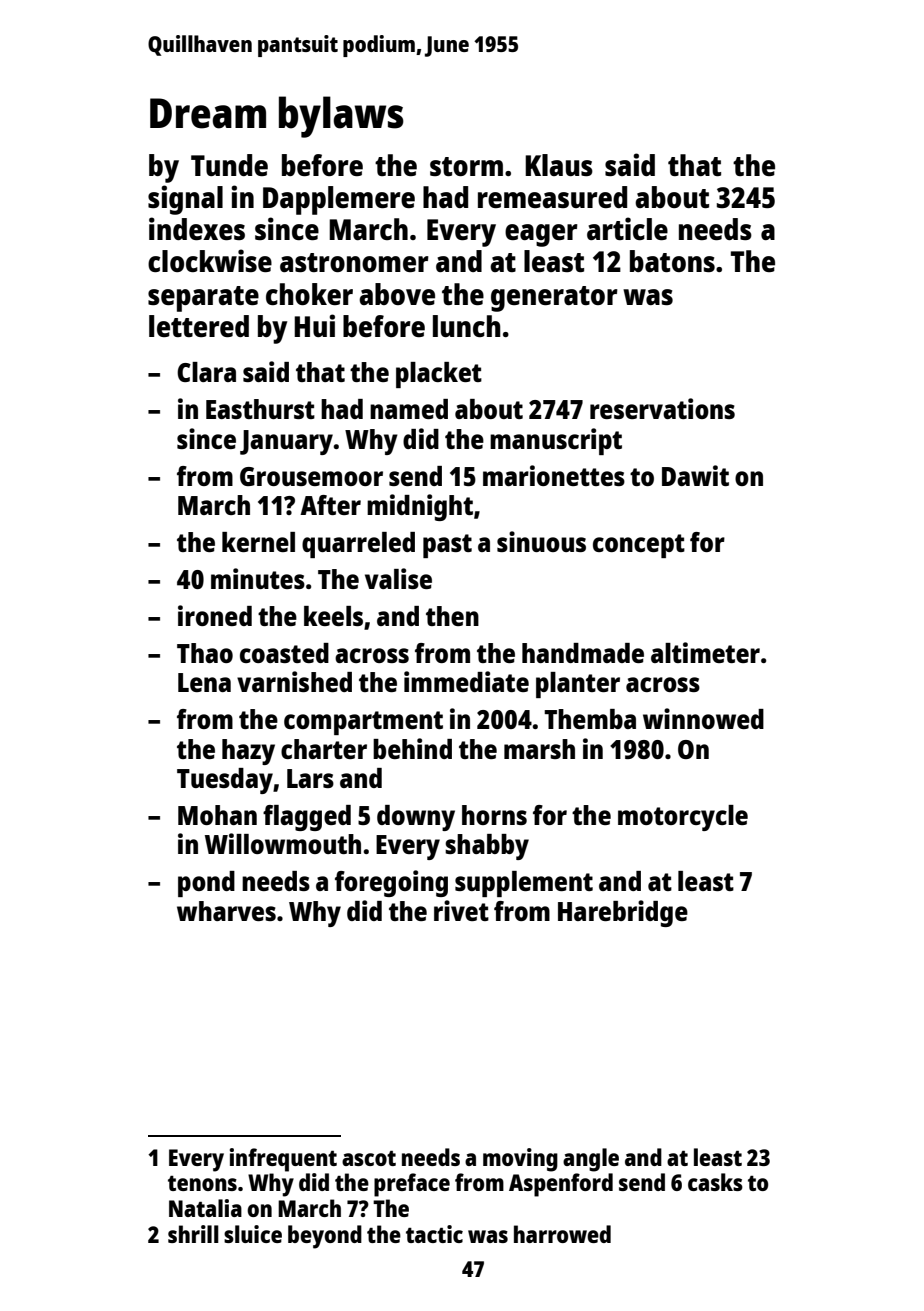 The height and width of the document is (1311, 924). Describe the element at coordinates (467, 326) in the document. I see `lunch` at that location.
